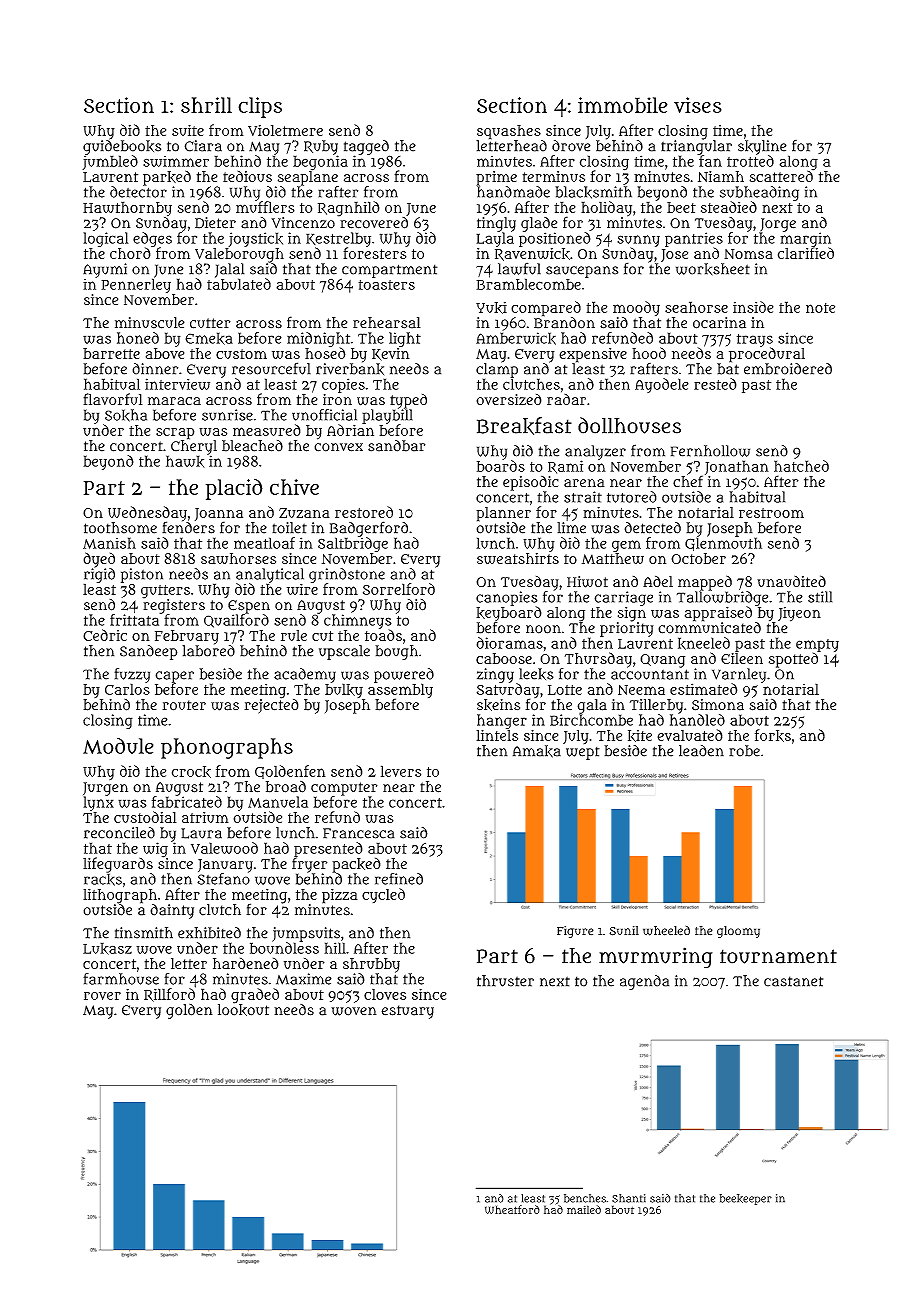 The height and width of the screenshot is (1308, 924). Describe the element at coordinates (122, 147) in the screenshot. I see `guidebooks` at that location.
